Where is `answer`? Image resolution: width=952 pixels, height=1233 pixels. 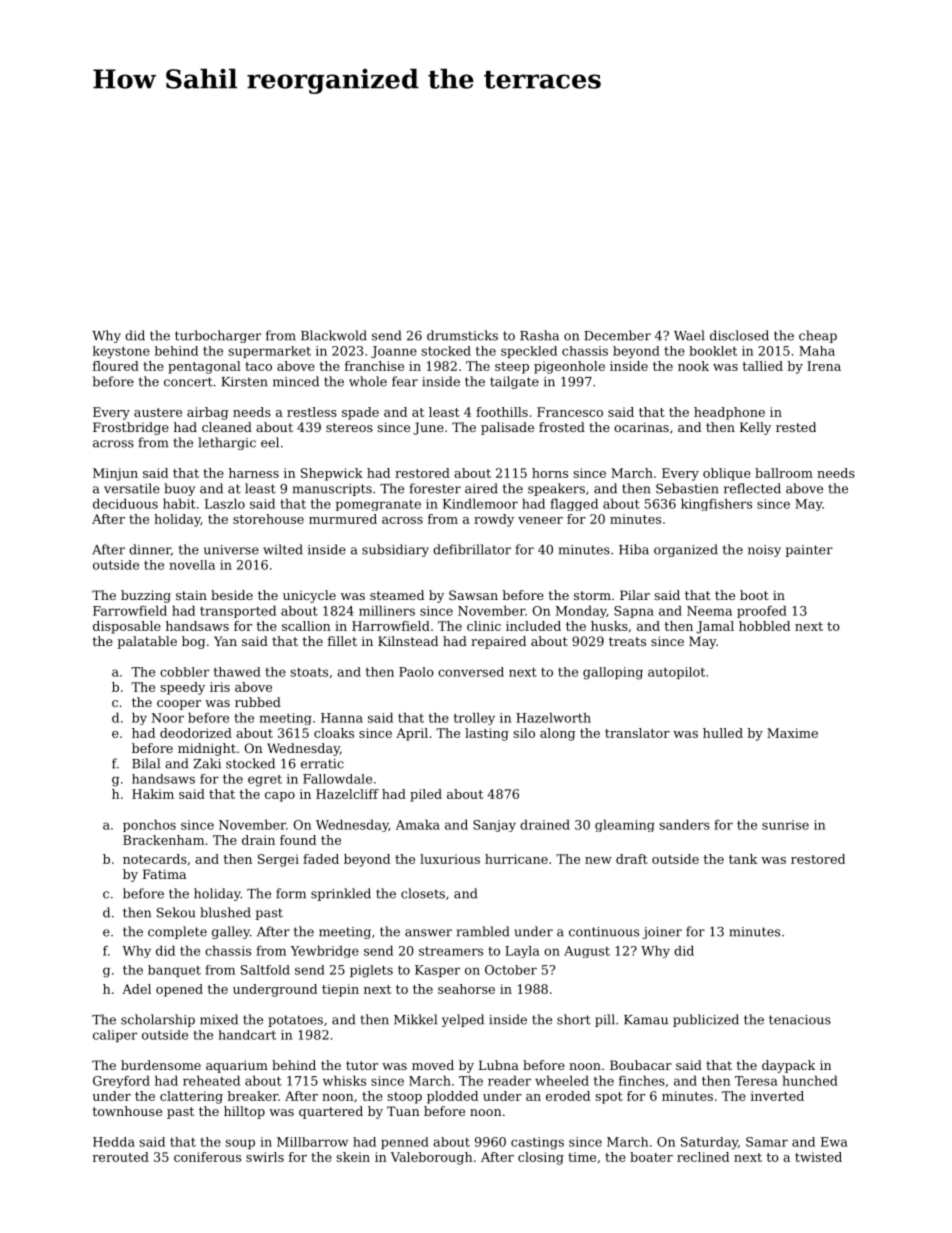 answer is located at coordinates (428, 933).
